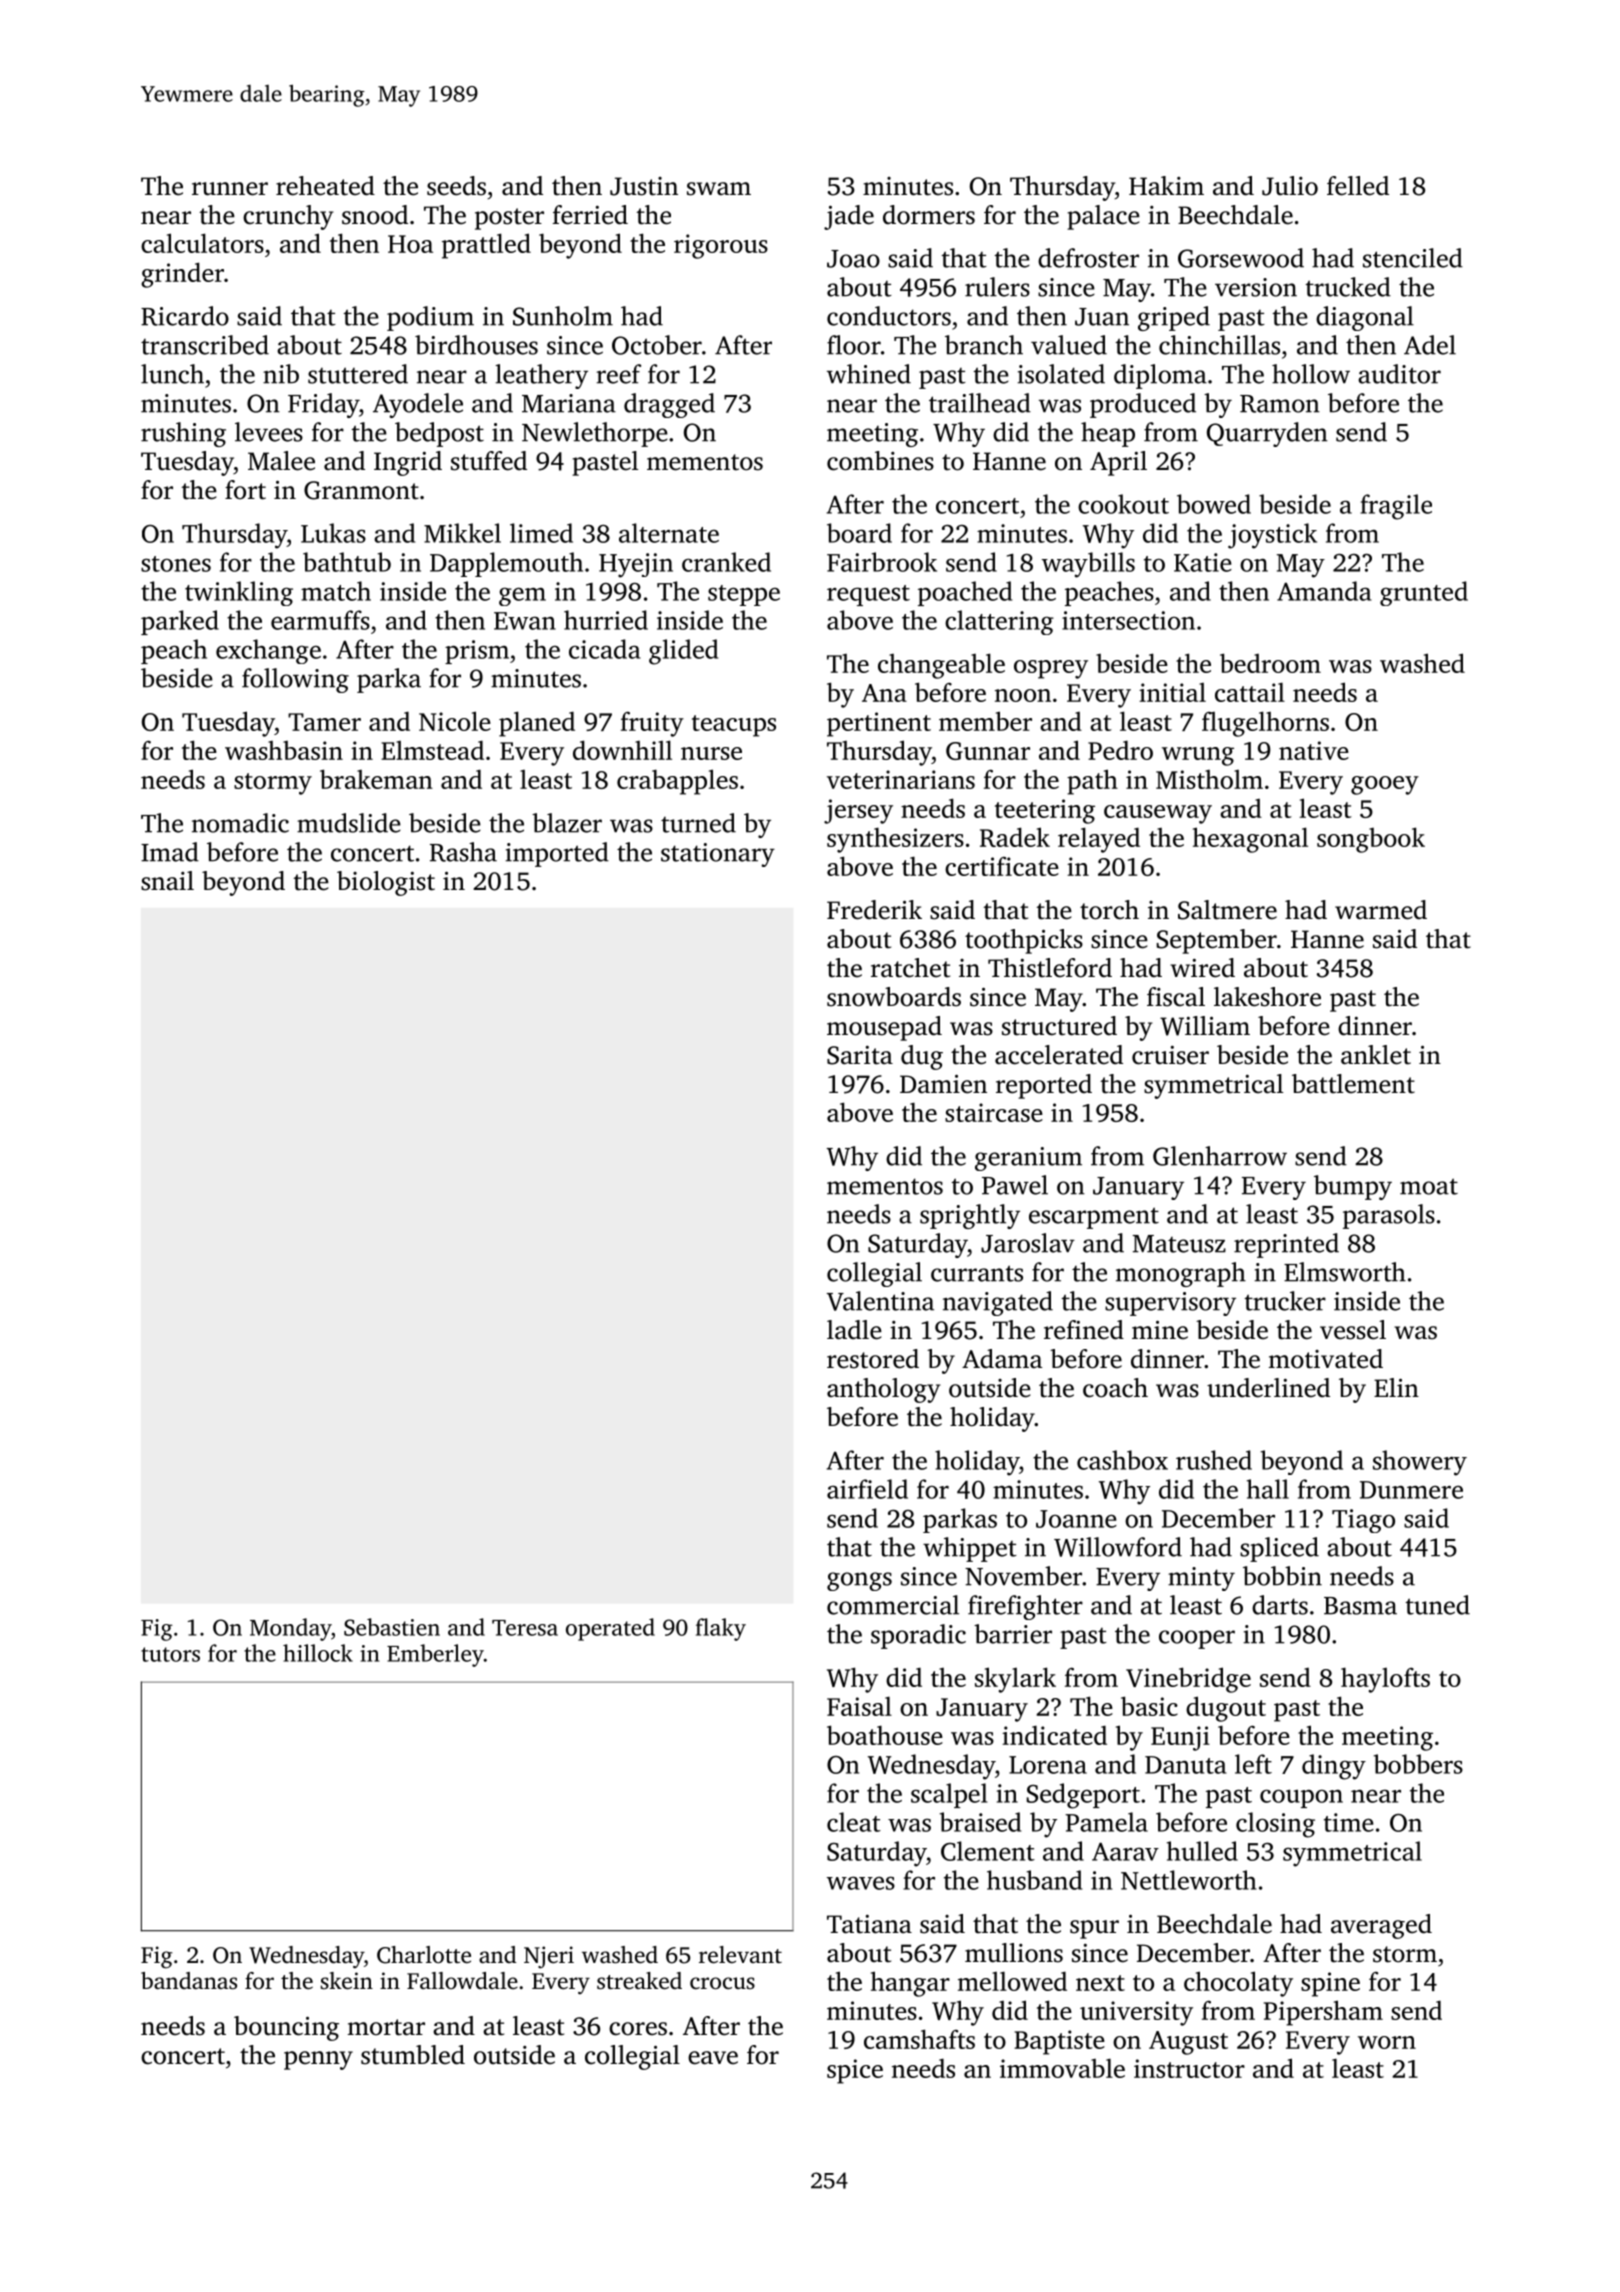  I want to click on streaked, so click(639, 1981).
